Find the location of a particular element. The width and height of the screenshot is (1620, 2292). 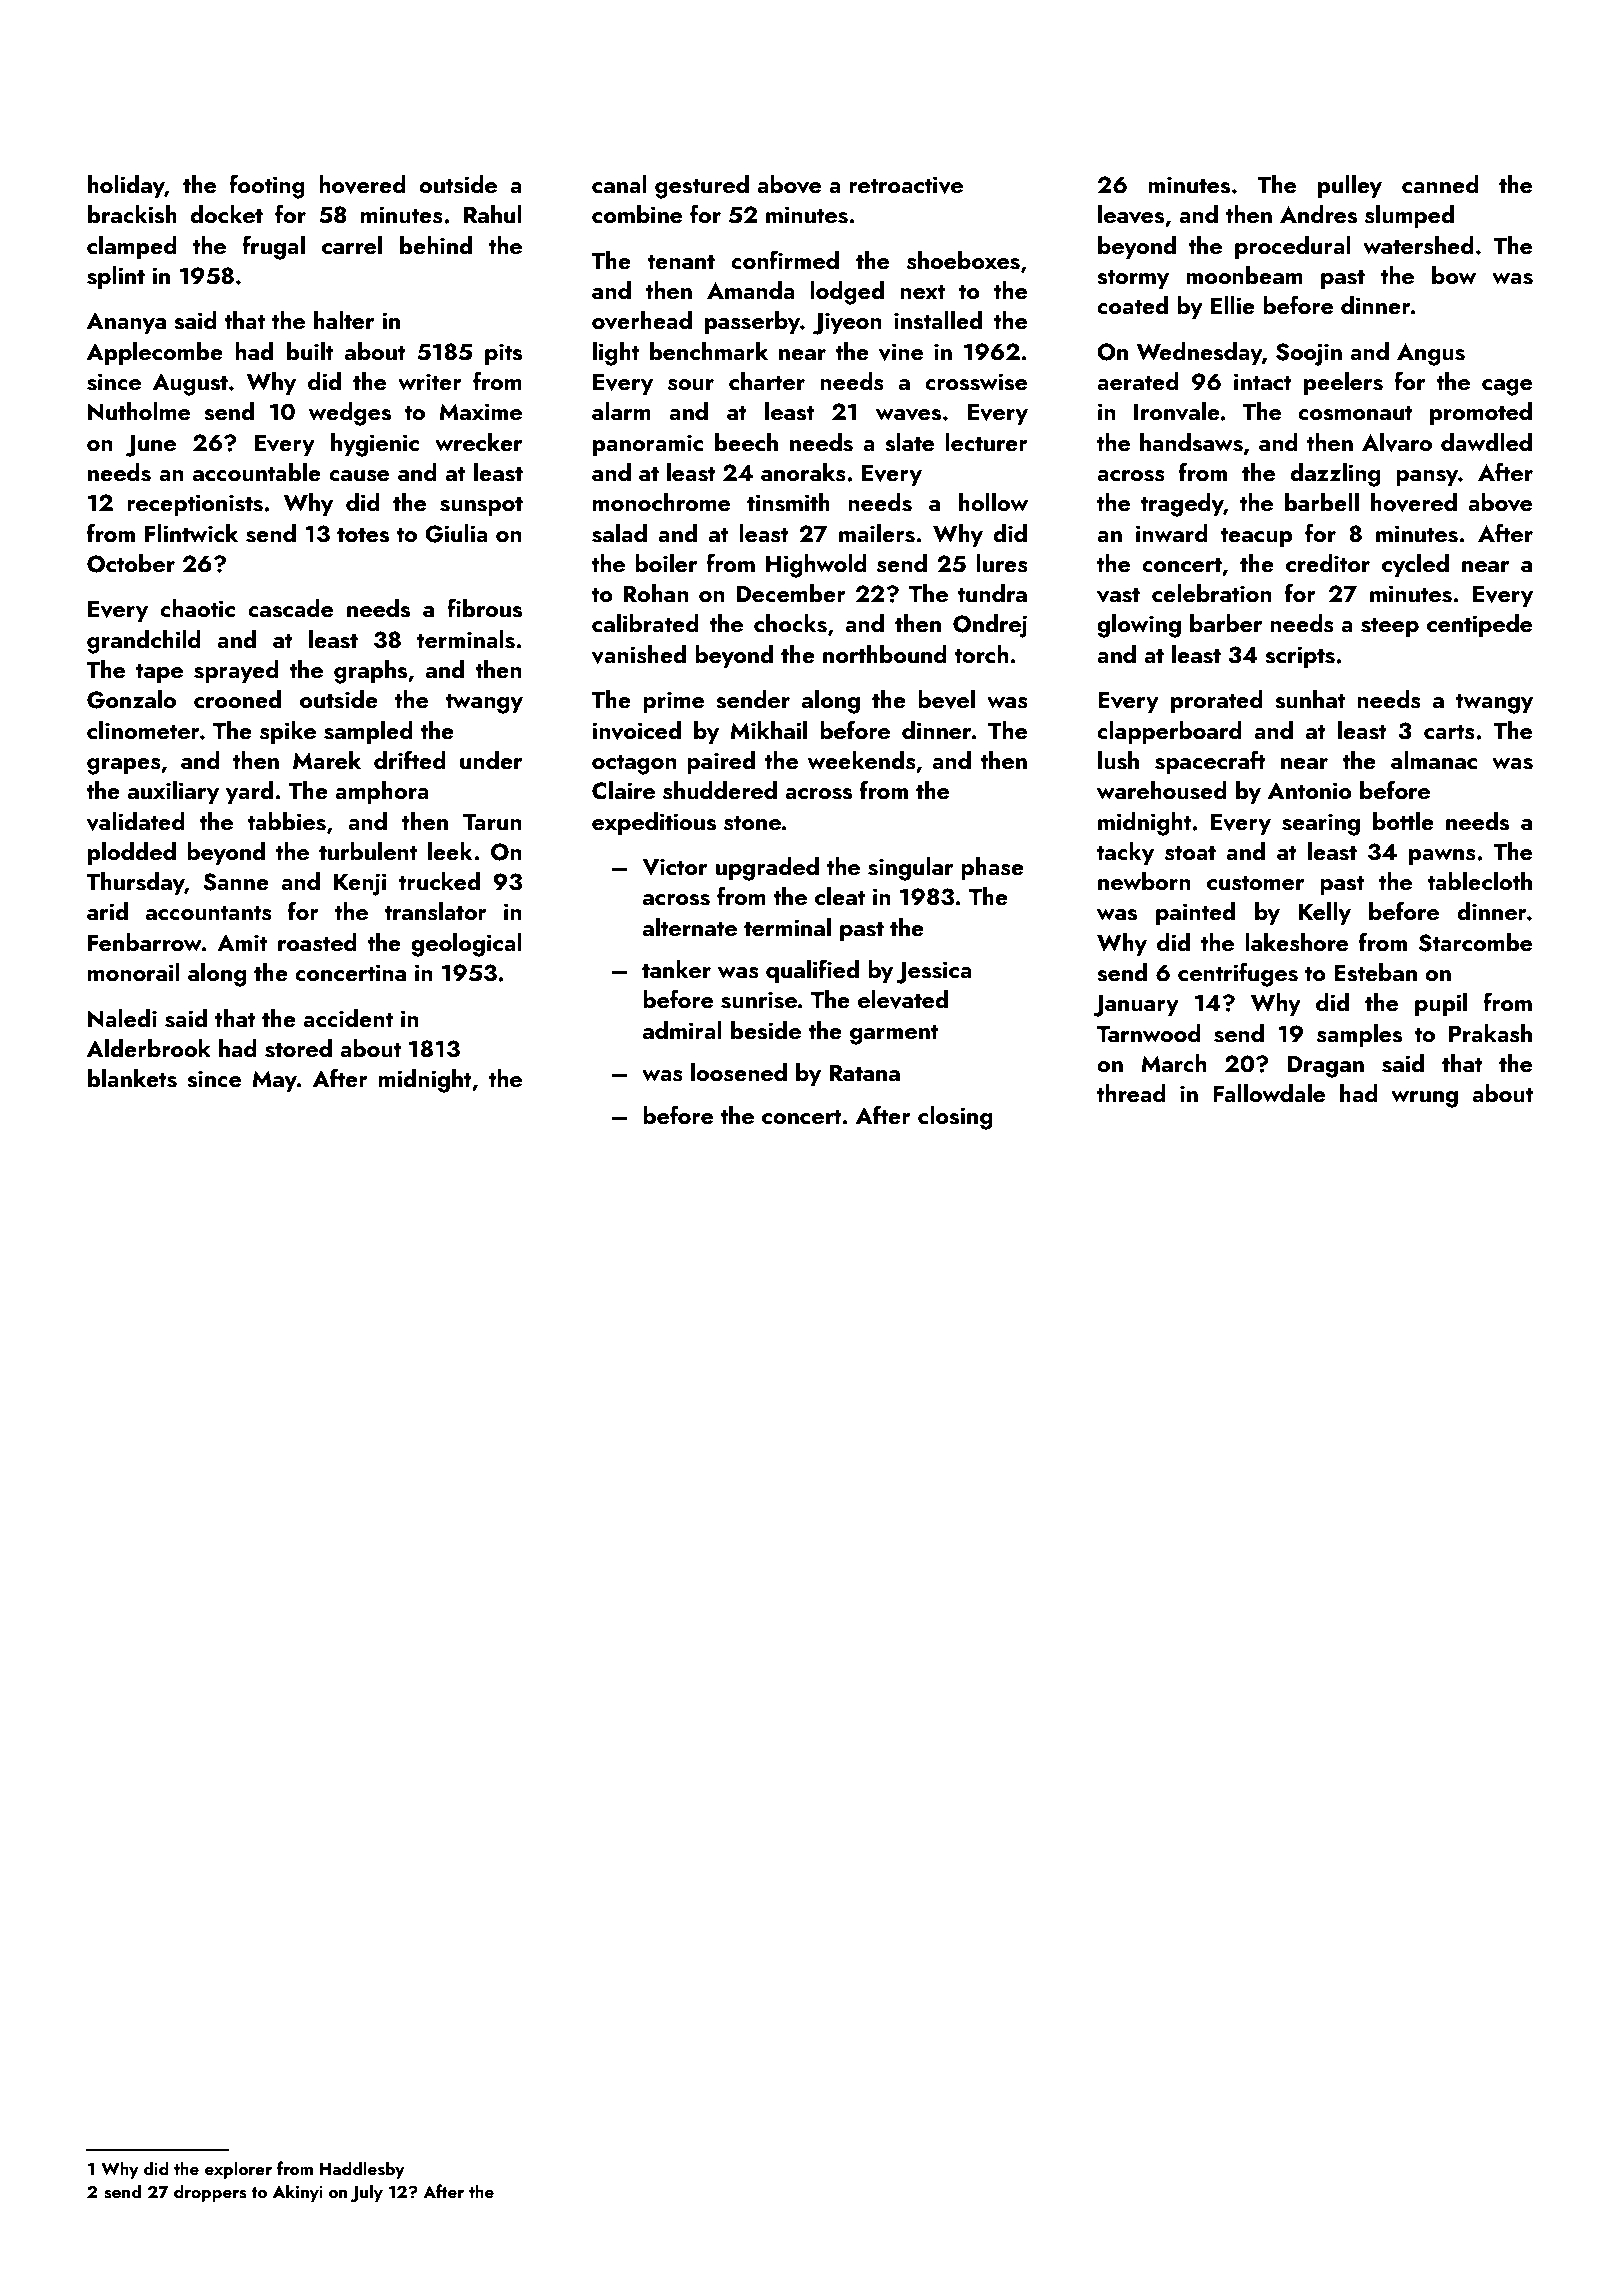

wrung is located at coordinates (1424, 1099).
